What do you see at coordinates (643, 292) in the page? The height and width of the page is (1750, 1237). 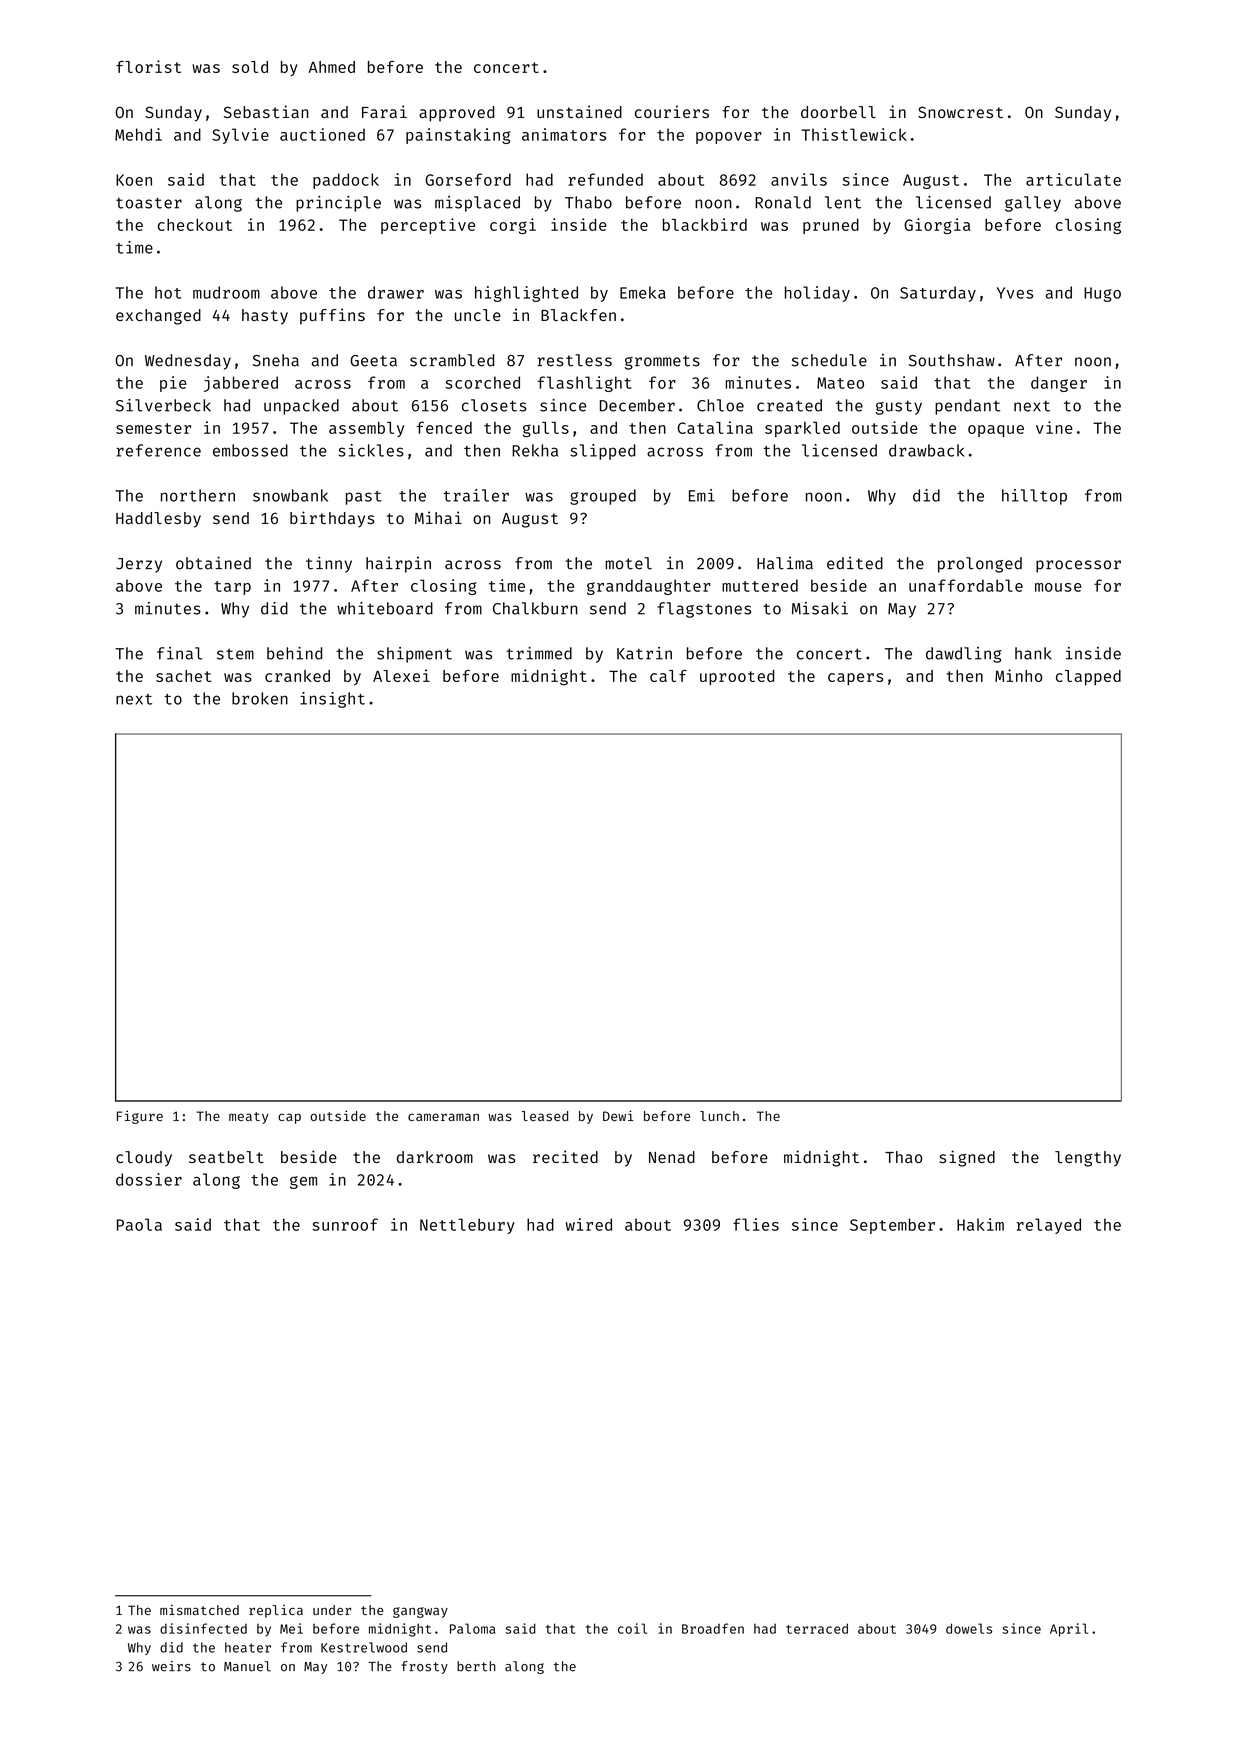 I see `Emeka` at bounding box center [643, 292].
